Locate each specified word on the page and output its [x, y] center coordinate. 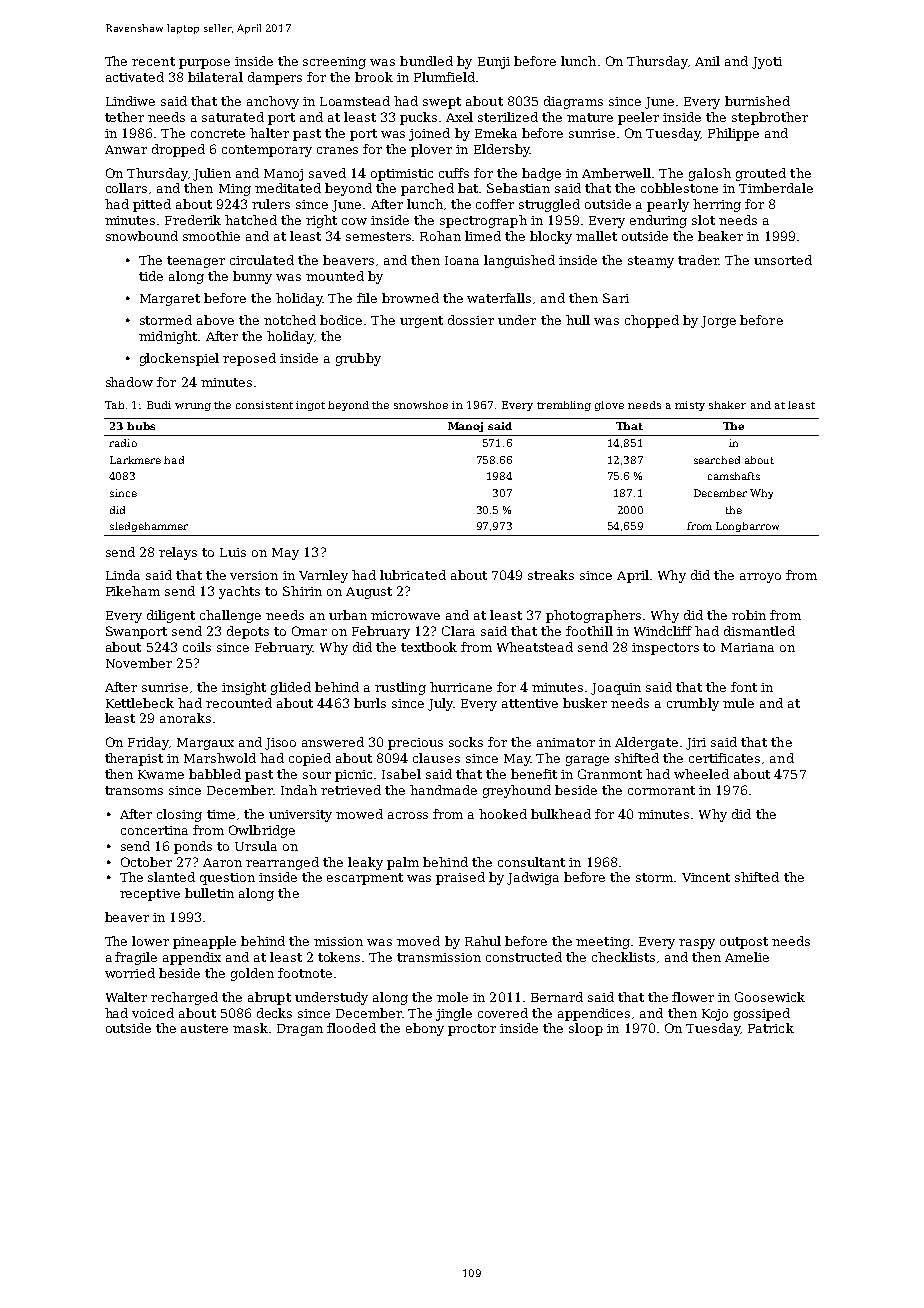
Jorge [718, 322]
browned [410, 298]
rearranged [282, 863]
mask [250, 1028]
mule [738, 703]
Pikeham [133, 591]
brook [374, 77]
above [215, 320]
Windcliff [663, 631]
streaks [551, 575]
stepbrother [770, 118]
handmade [443, 790]
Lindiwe [130, 101]
